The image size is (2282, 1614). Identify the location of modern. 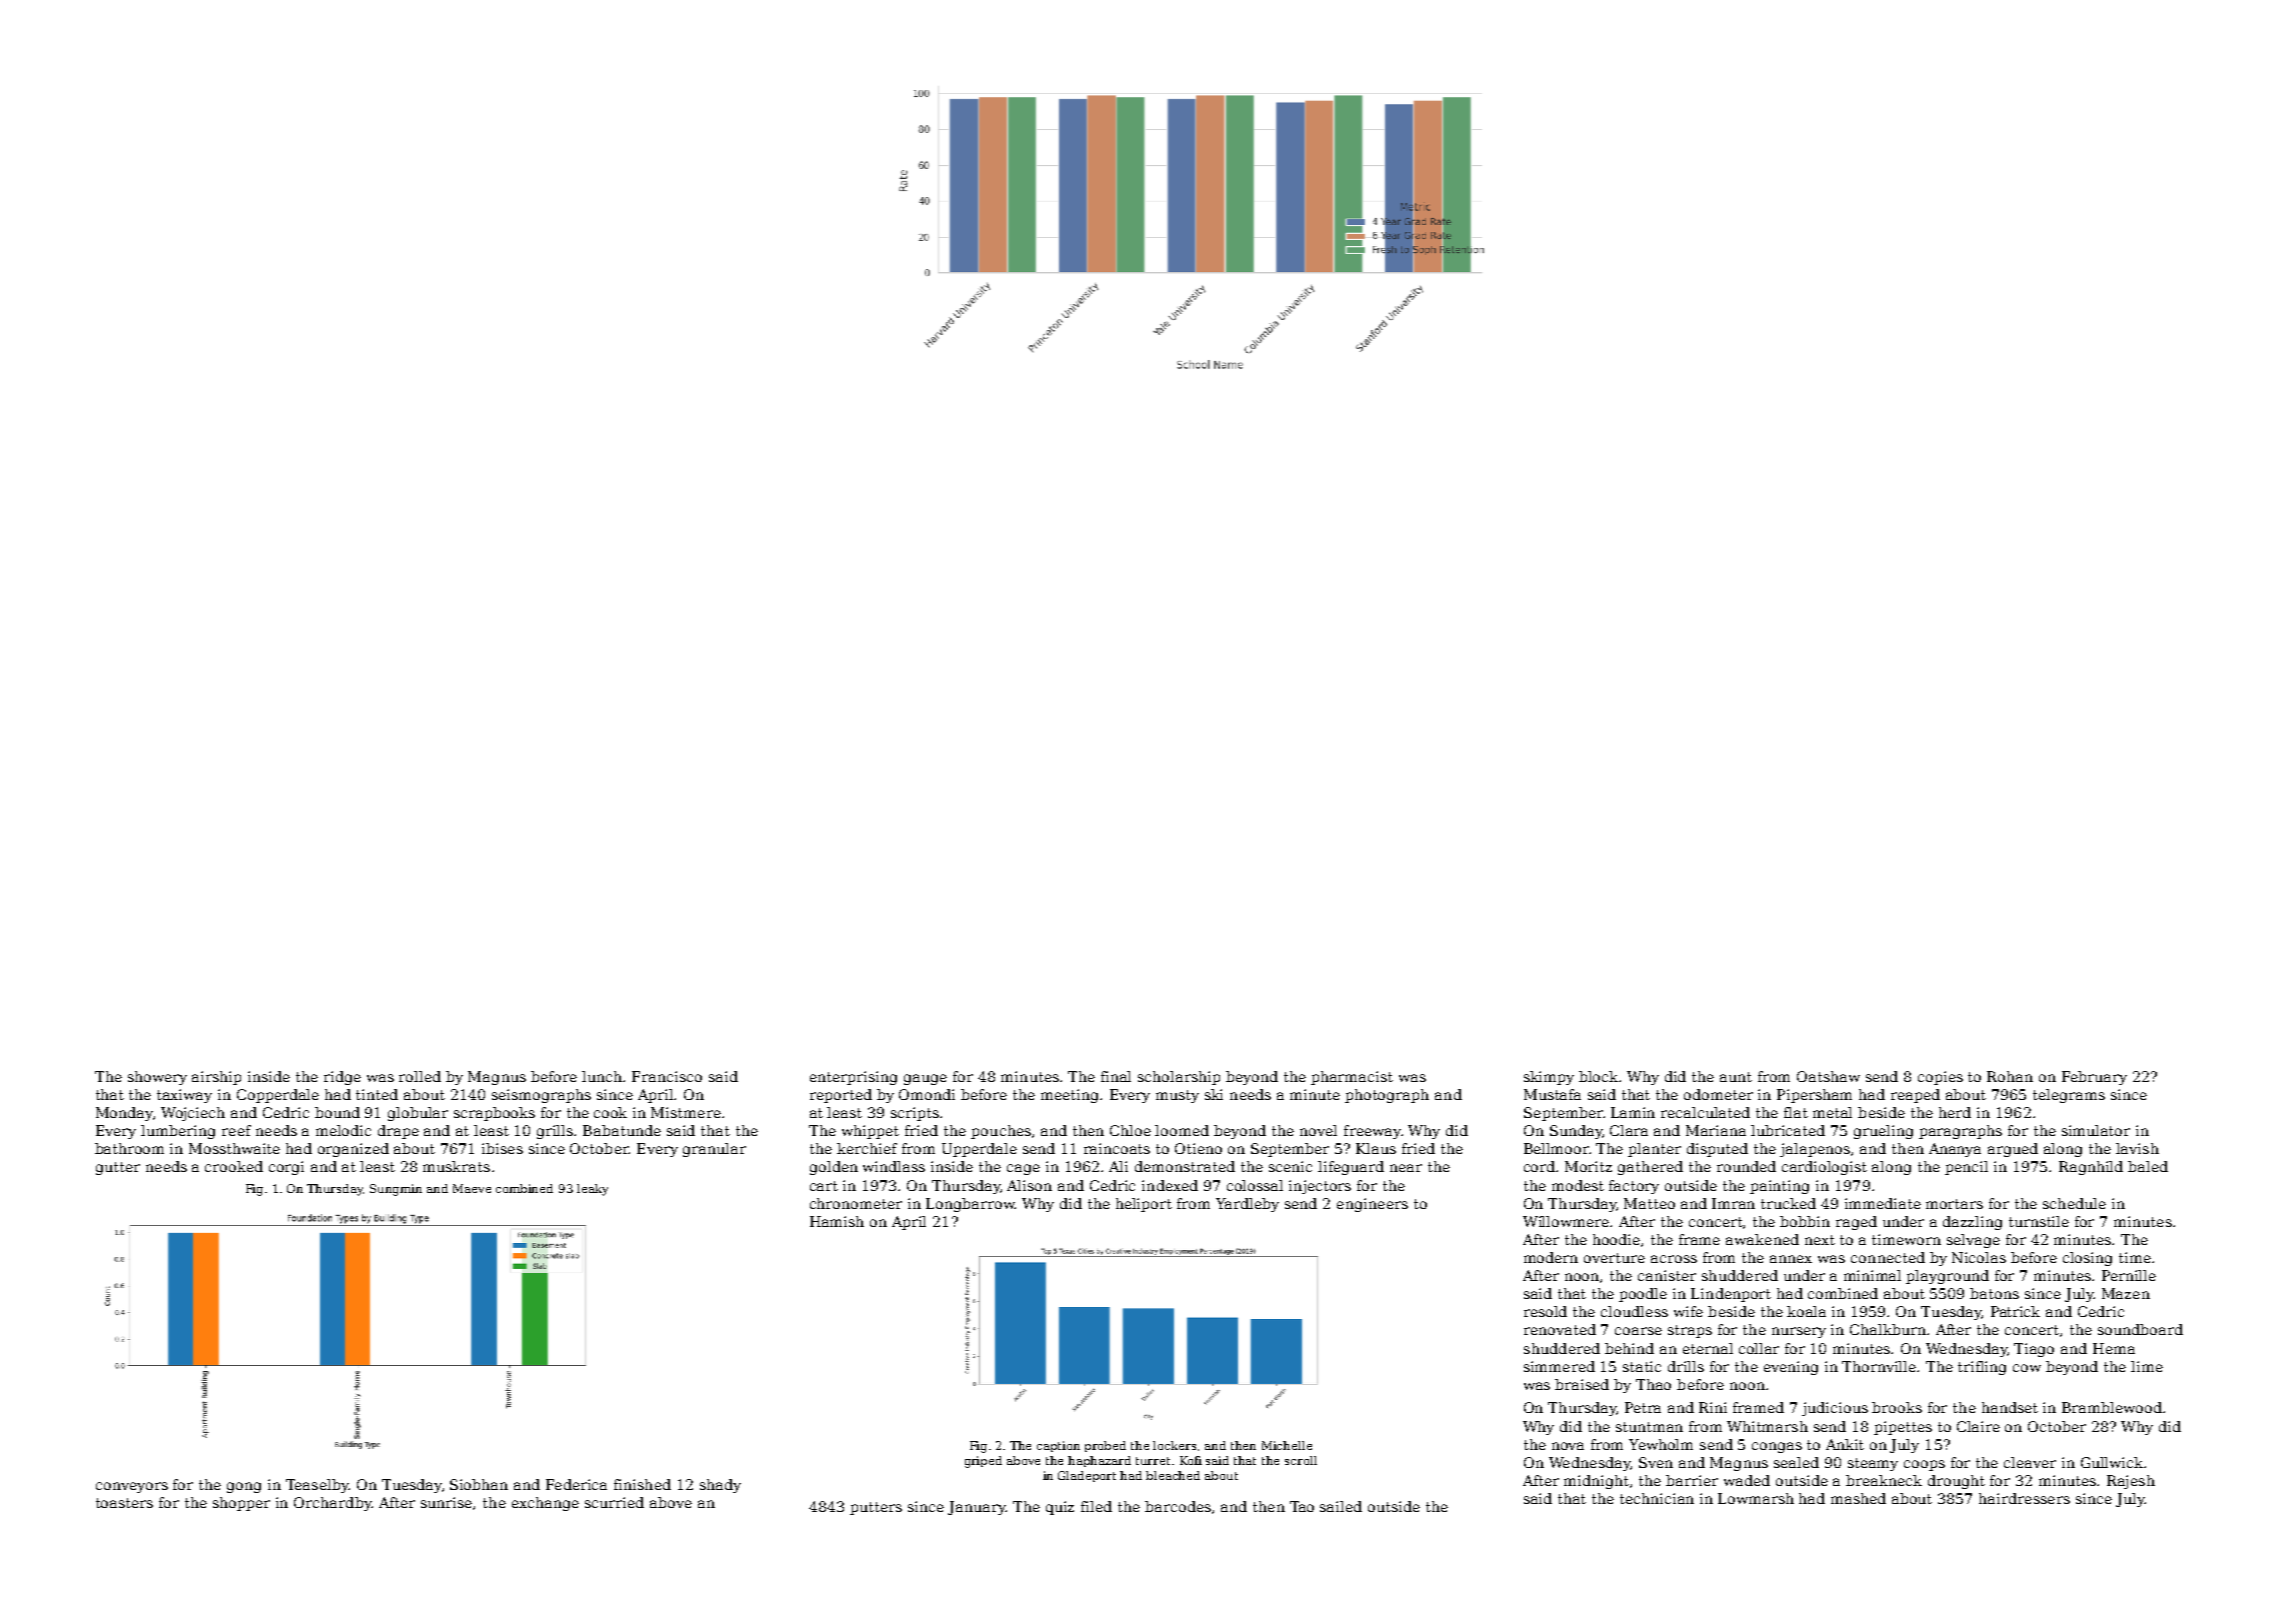
(1551, 1257).
